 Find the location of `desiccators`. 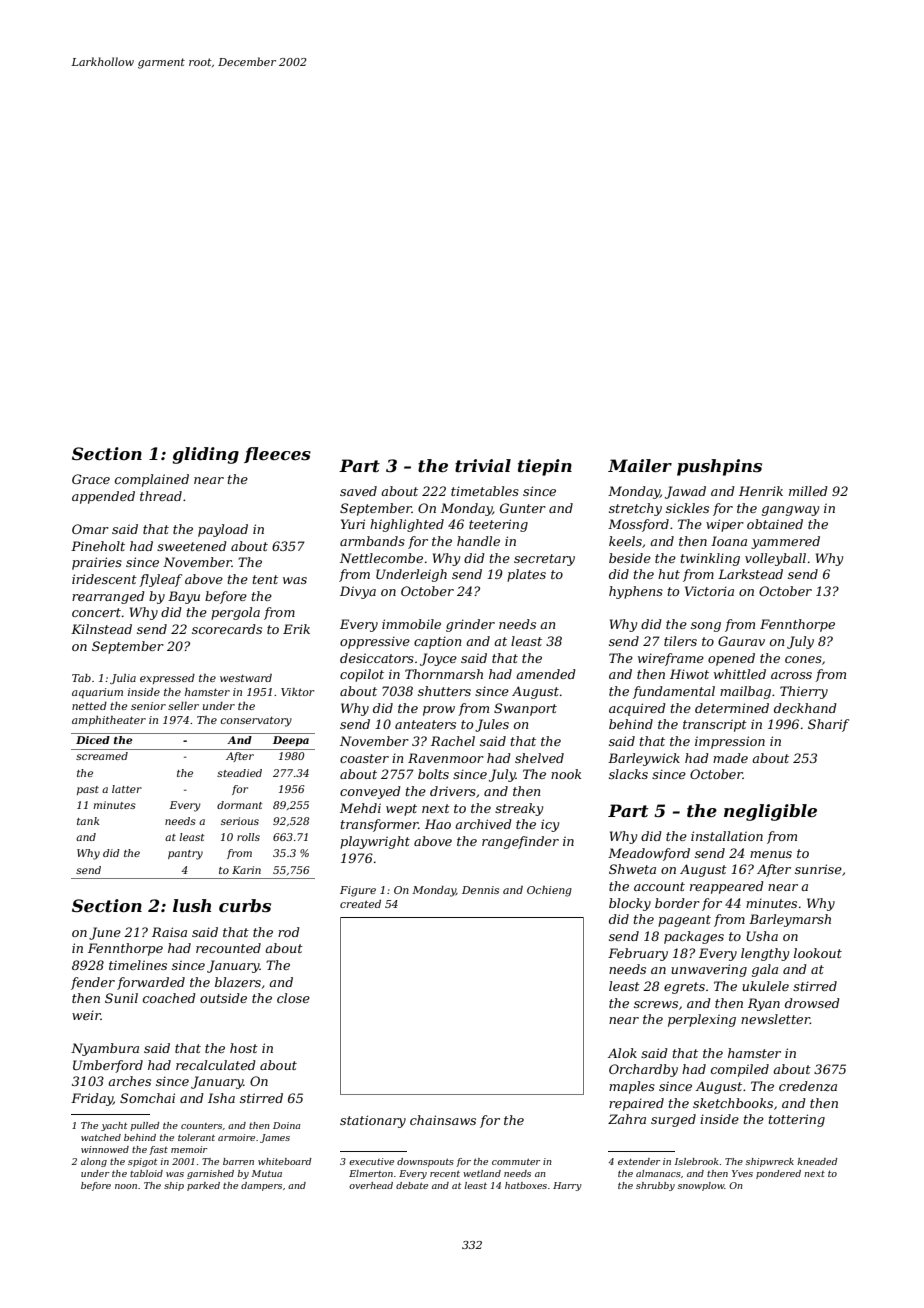

desiccators is located at coordinates (377, 658).
